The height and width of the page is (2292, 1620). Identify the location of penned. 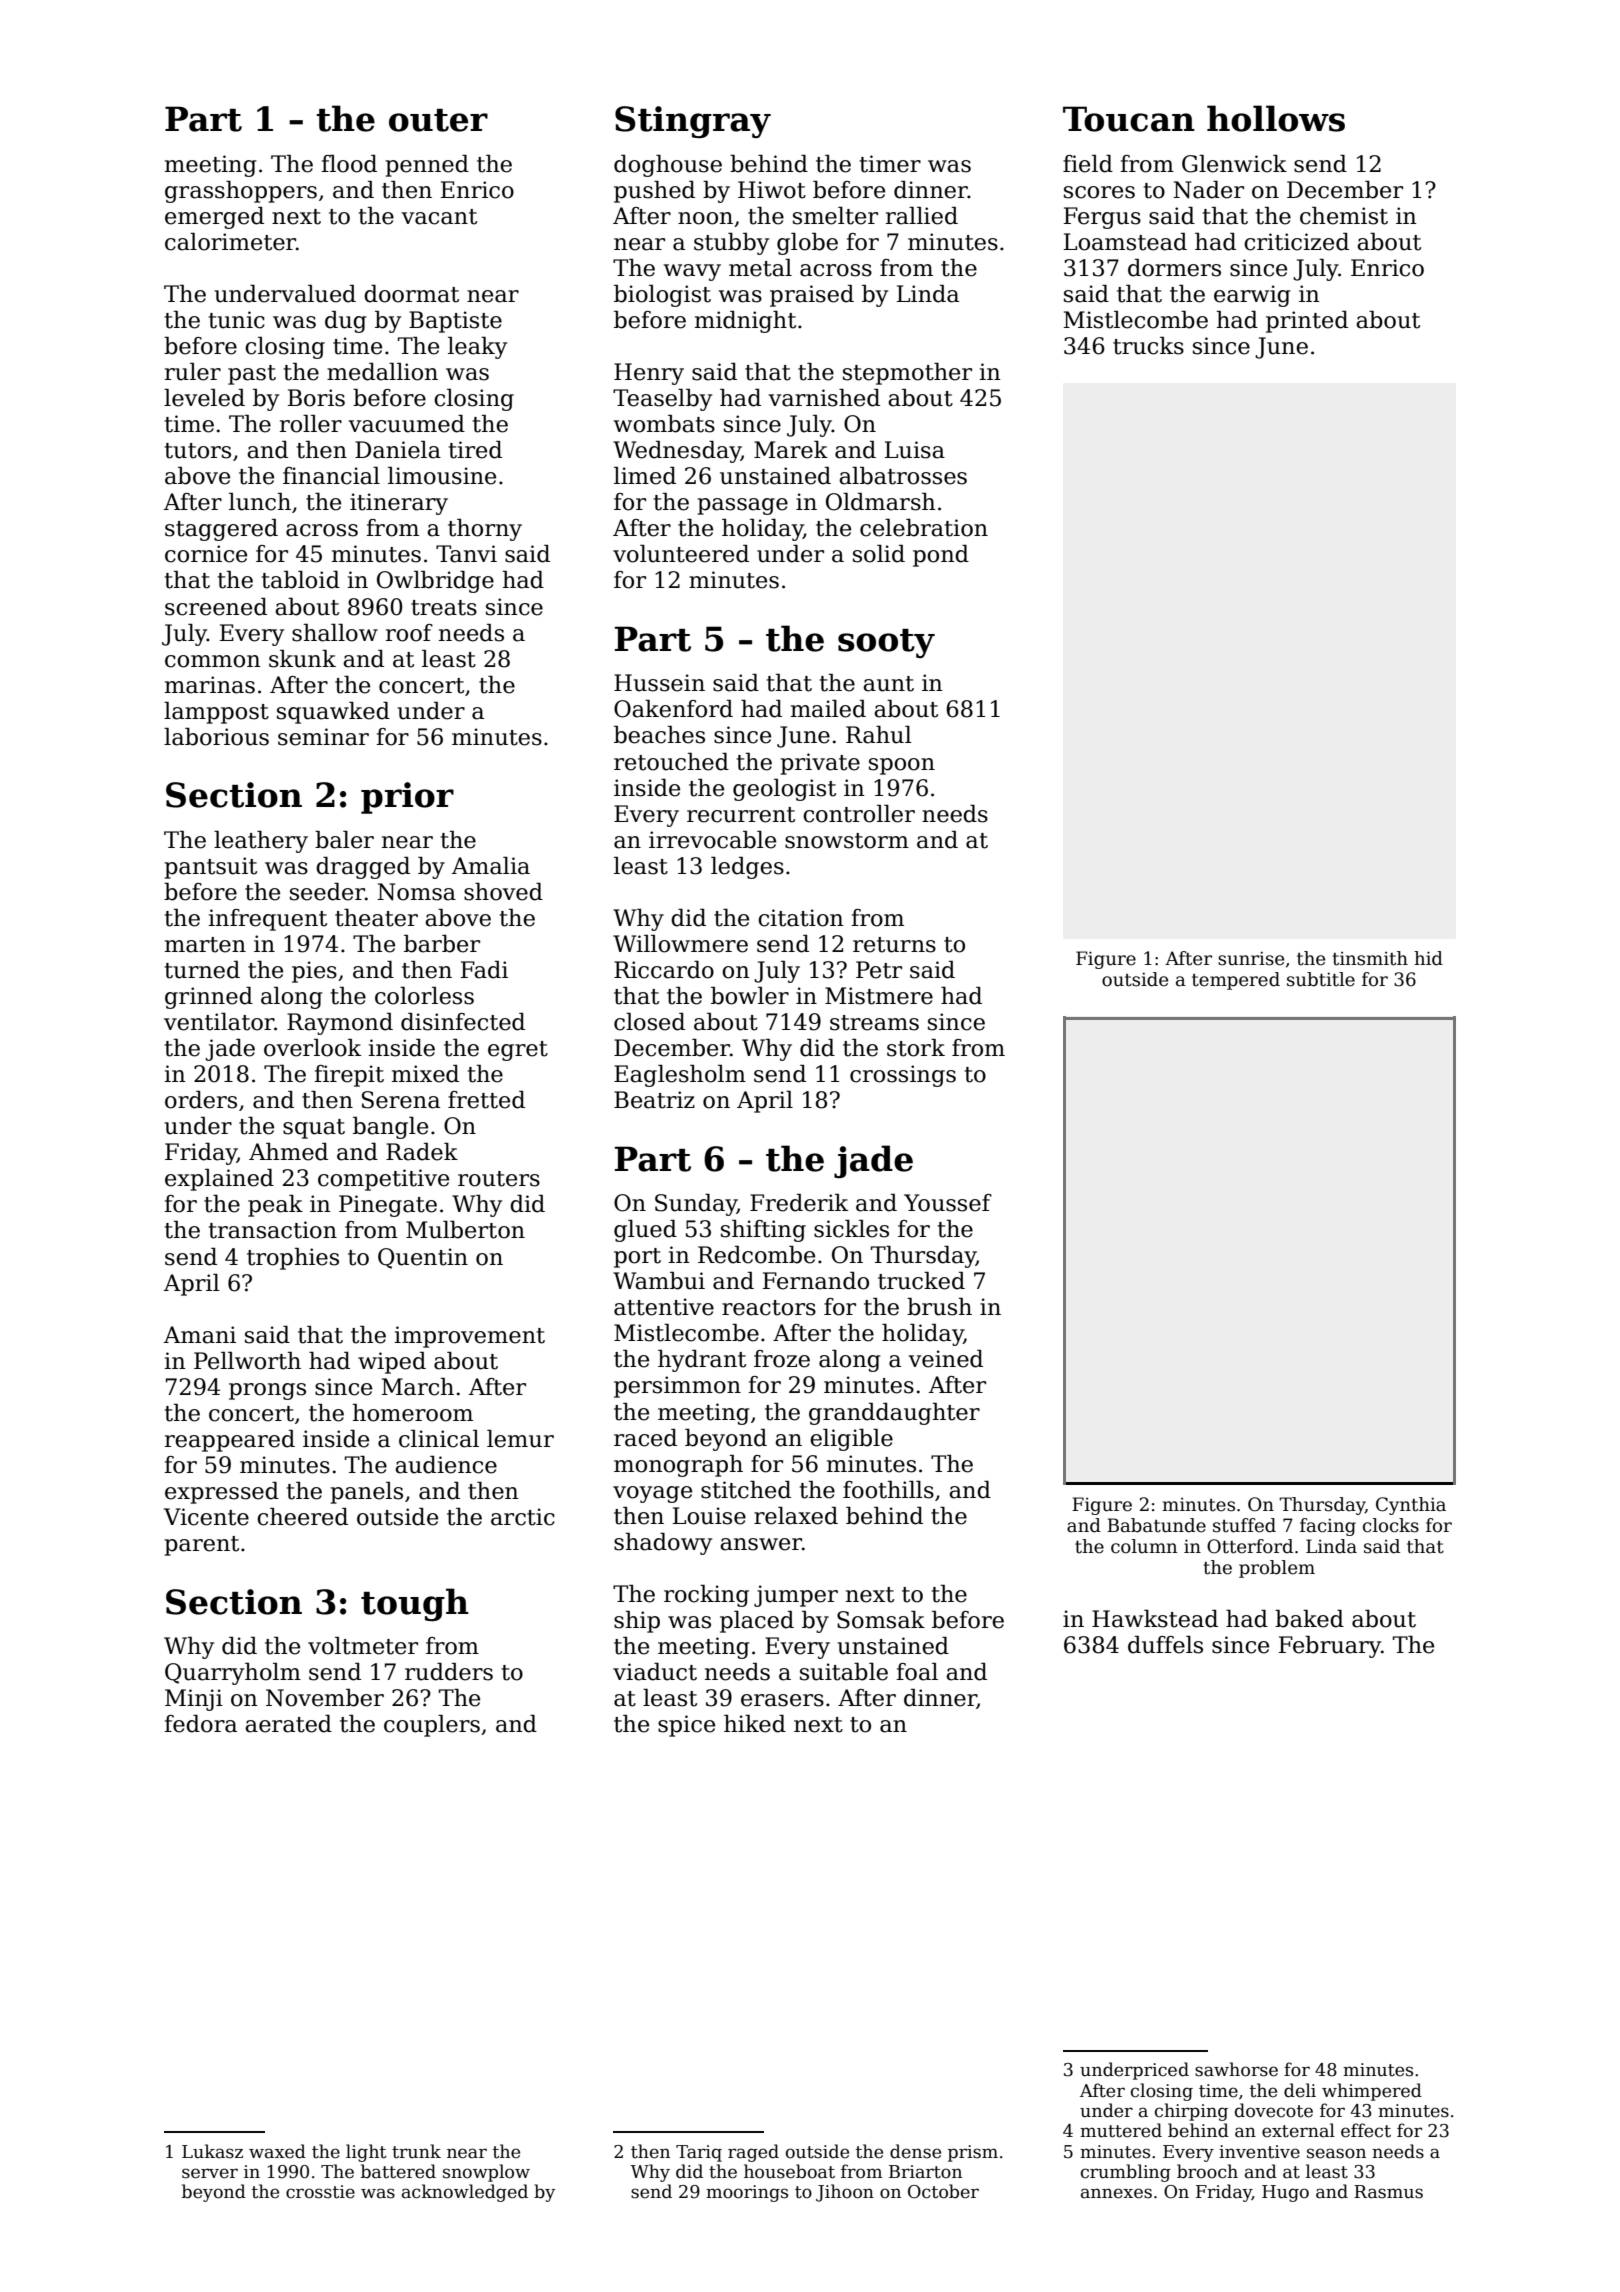
(427, 166).
